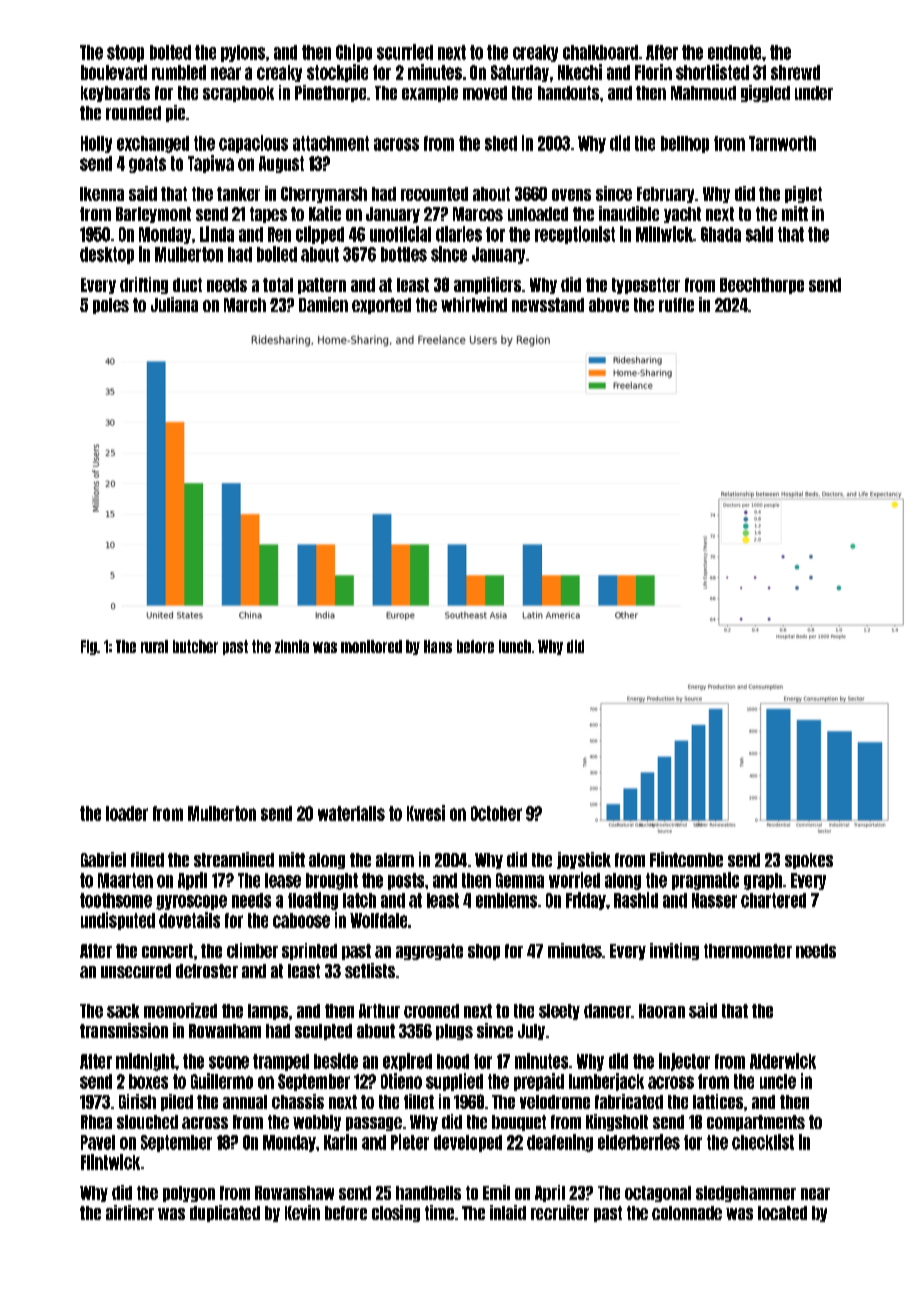 This screenshot has width=924, height=1308. Describe the element at coordinates (340, 1142) in the screenshot. I see `Karin` at that location.
